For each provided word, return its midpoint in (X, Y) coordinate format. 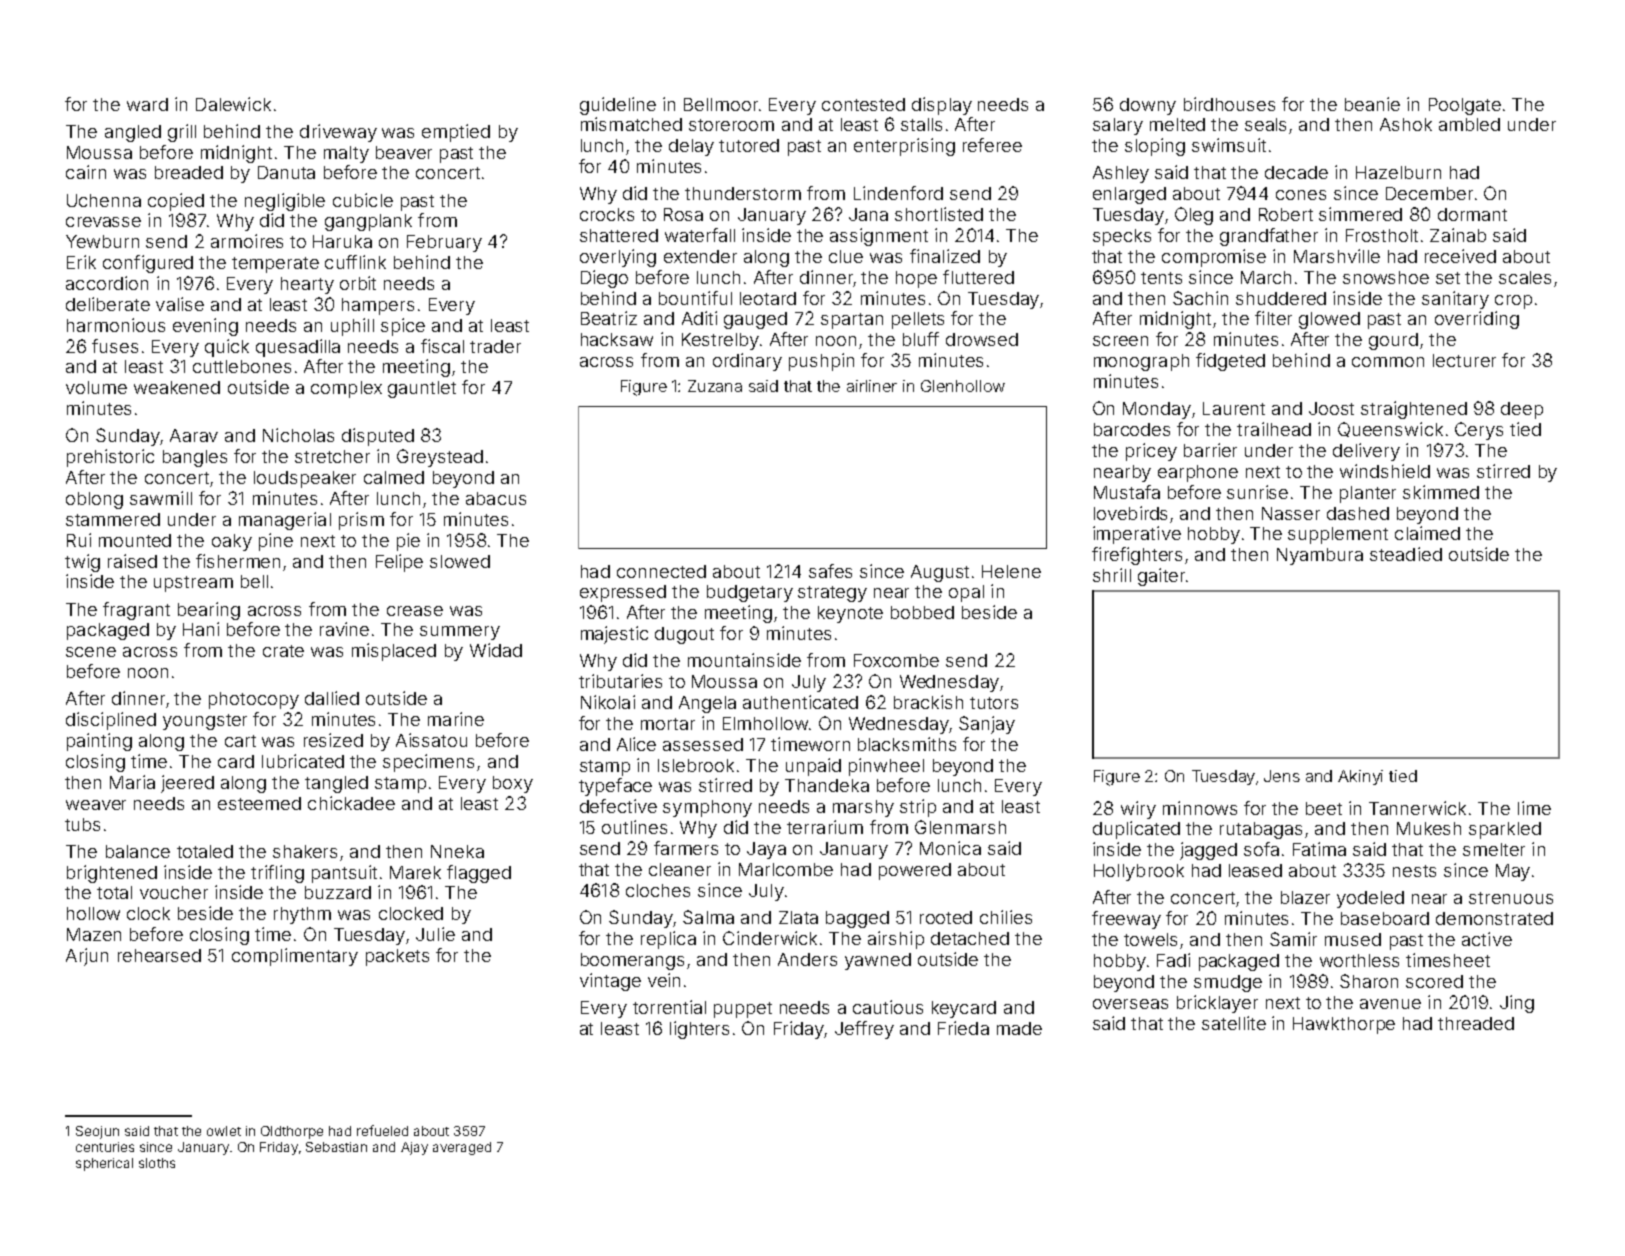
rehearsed (159, 955)
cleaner (680, 869)
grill (182, 133)
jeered (187, 784)
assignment (879, 237)
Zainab (1458, 235)
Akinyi (1360, 777)
